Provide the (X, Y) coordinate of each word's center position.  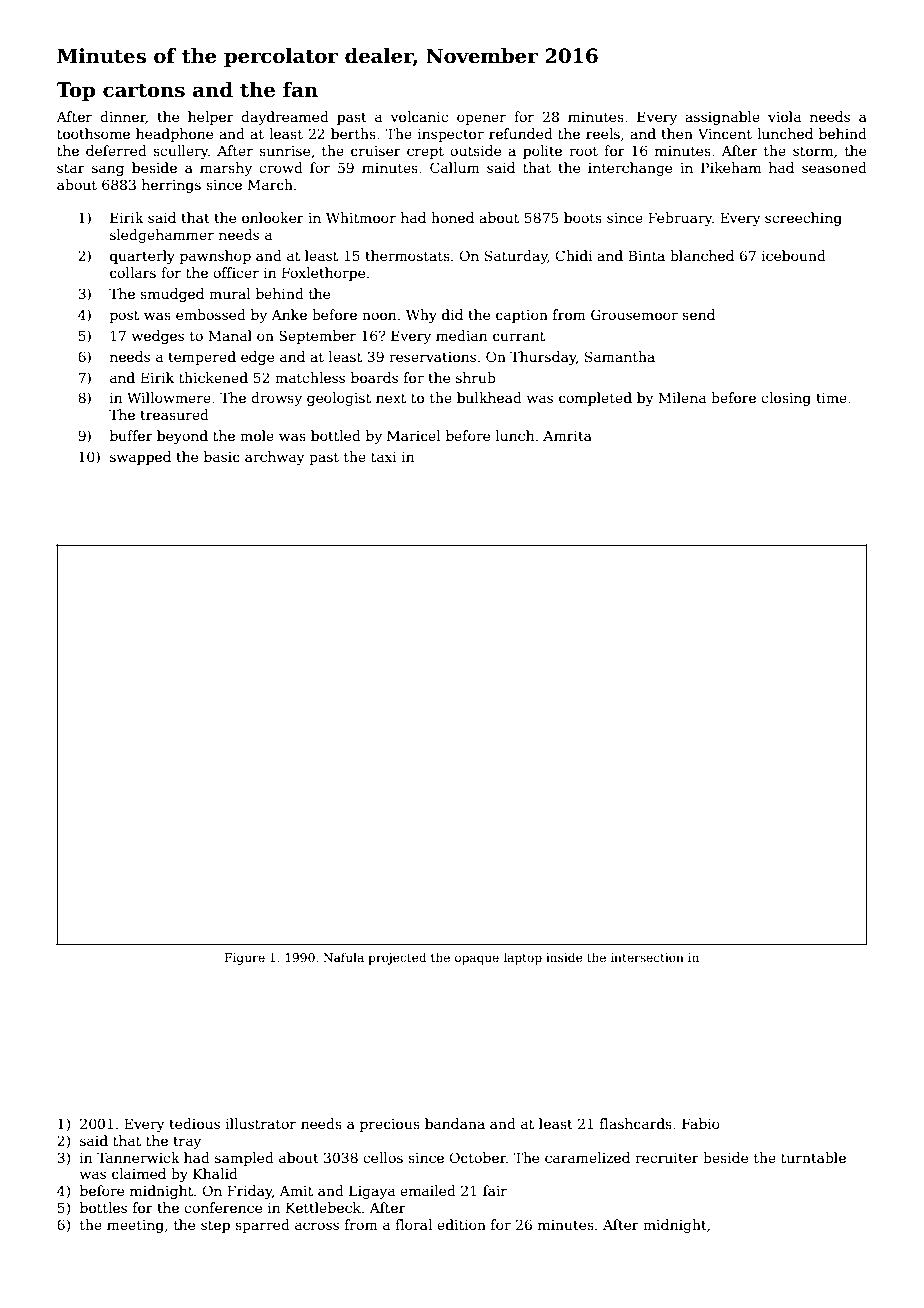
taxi (384, 457)
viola (784, 116)
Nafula (343, 957)
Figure (245, 959)
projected (397, 958)
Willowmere (169, 397)
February (680, 219)
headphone (174, 135)
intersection (647, 957)
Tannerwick (138, 1157)
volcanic (419, 116)
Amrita (567, 435)
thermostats (407, 255)
